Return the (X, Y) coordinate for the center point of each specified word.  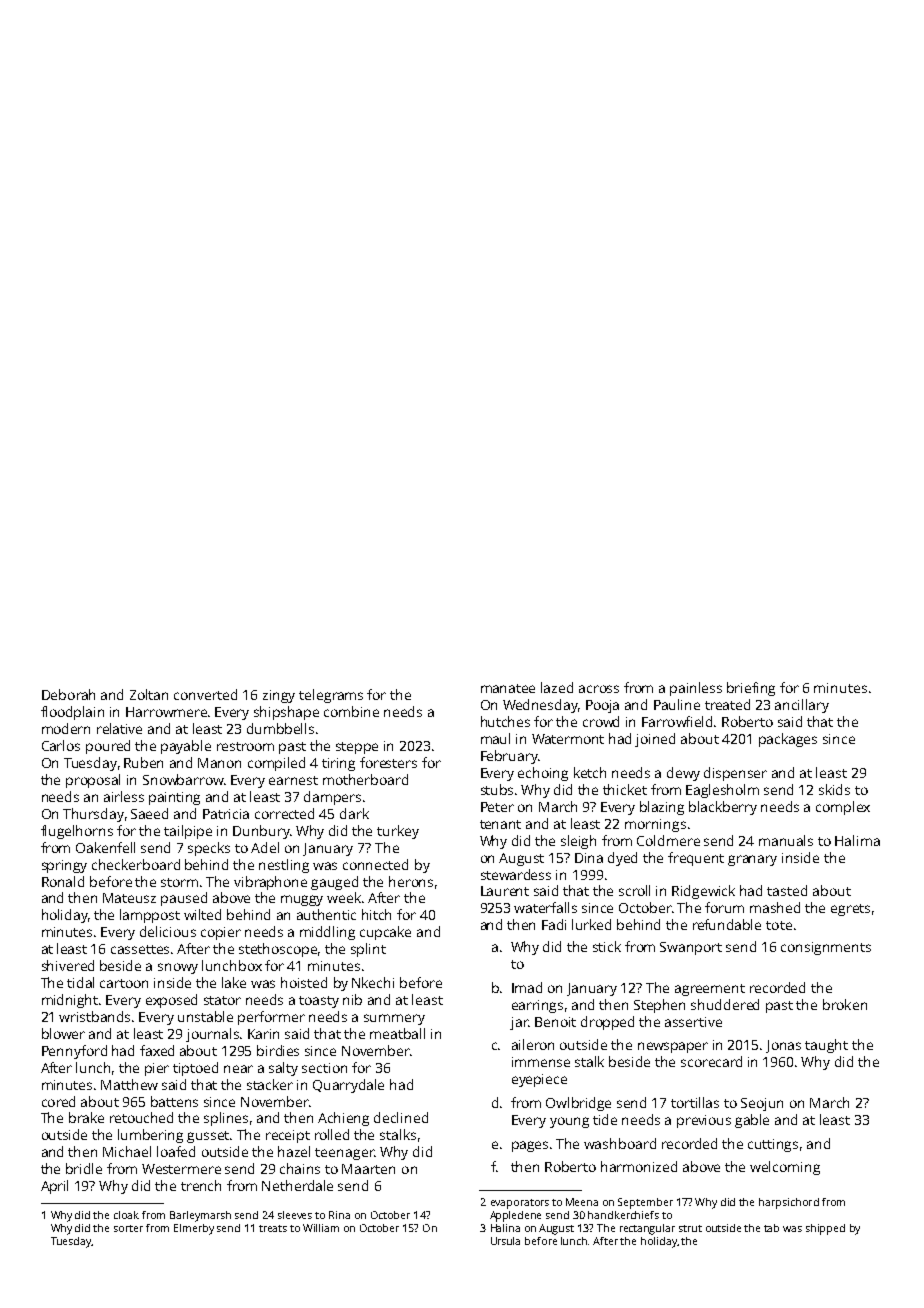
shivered (68, 965)
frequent (696, 859)
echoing (543, 774)
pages (530, 1146)
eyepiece (539, 1080)
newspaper (673, 1047)
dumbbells (280, 728)
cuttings (773, 1145)
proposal (93, 781)
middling (327, 933)
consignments (826, 948)
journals (213, 1035)
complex (843, 808)
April (54, 1187)
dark (354, 813)
